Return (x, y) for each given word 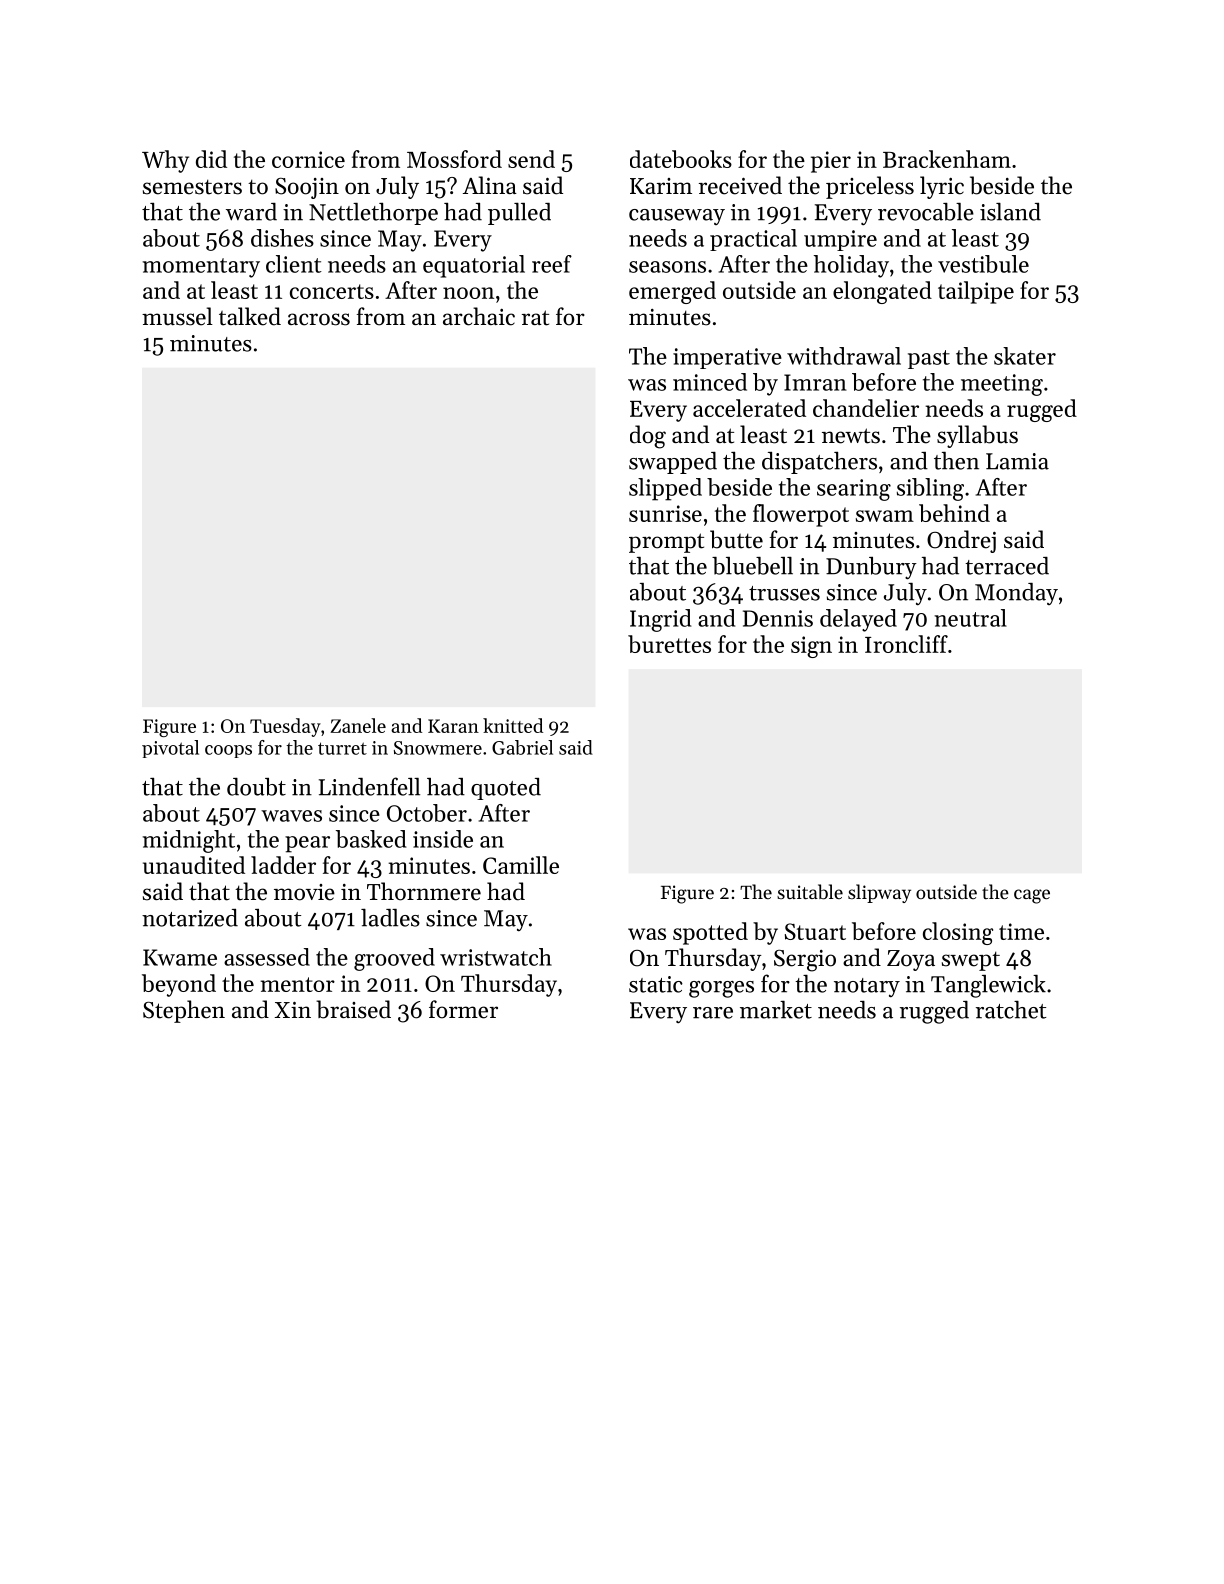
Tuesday (285, 727)
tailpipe (976, 292)
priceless (870, 187)
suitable (810, 892)
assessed (267, 957)
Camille (521, 865)
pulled (519, 214)
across (319, 319)
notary (867, 987)
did (211, 159)
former (463, 1009)
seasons (667, 267)
